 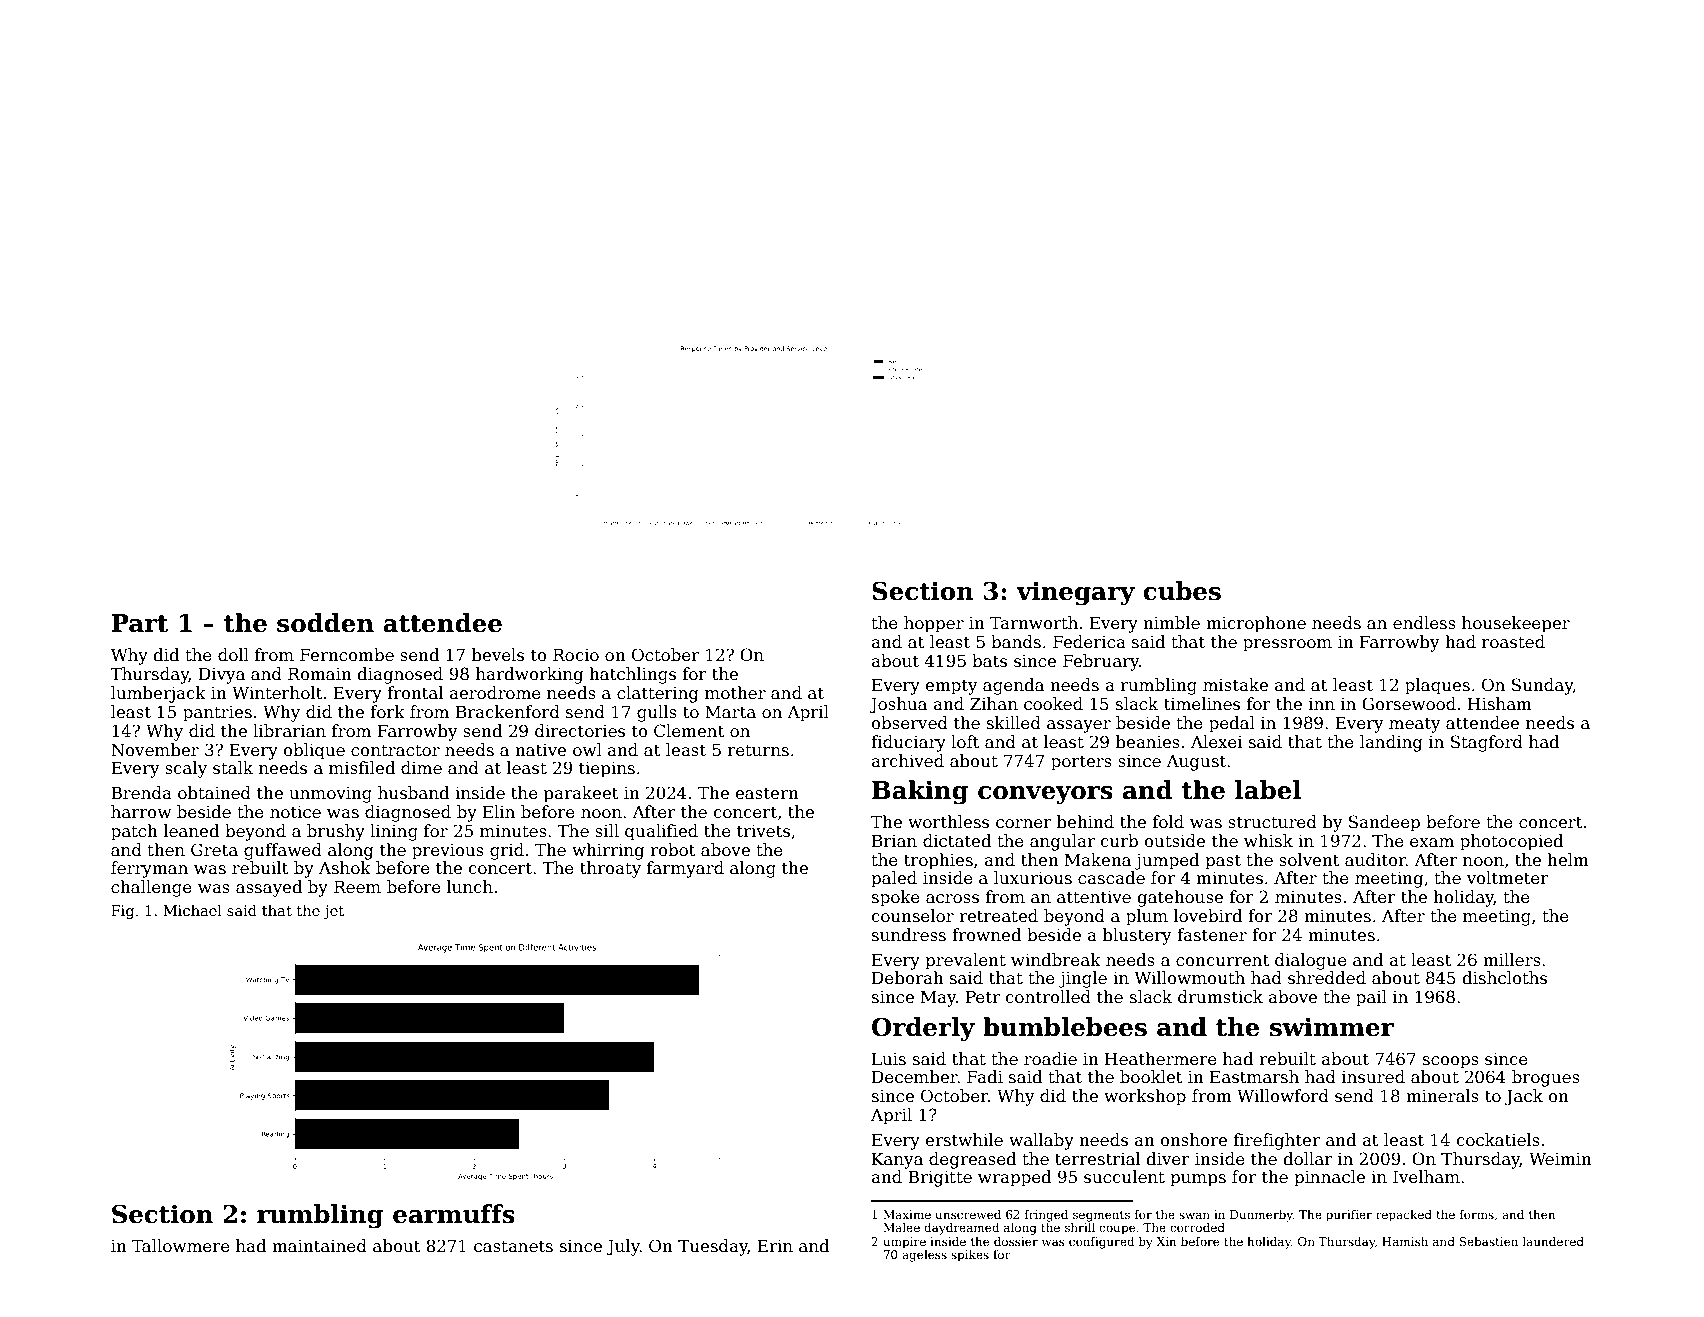 What do you see at coordinates (325, 623) in the screenshot?
I see `sodden` at bounding box center [325, 623].
